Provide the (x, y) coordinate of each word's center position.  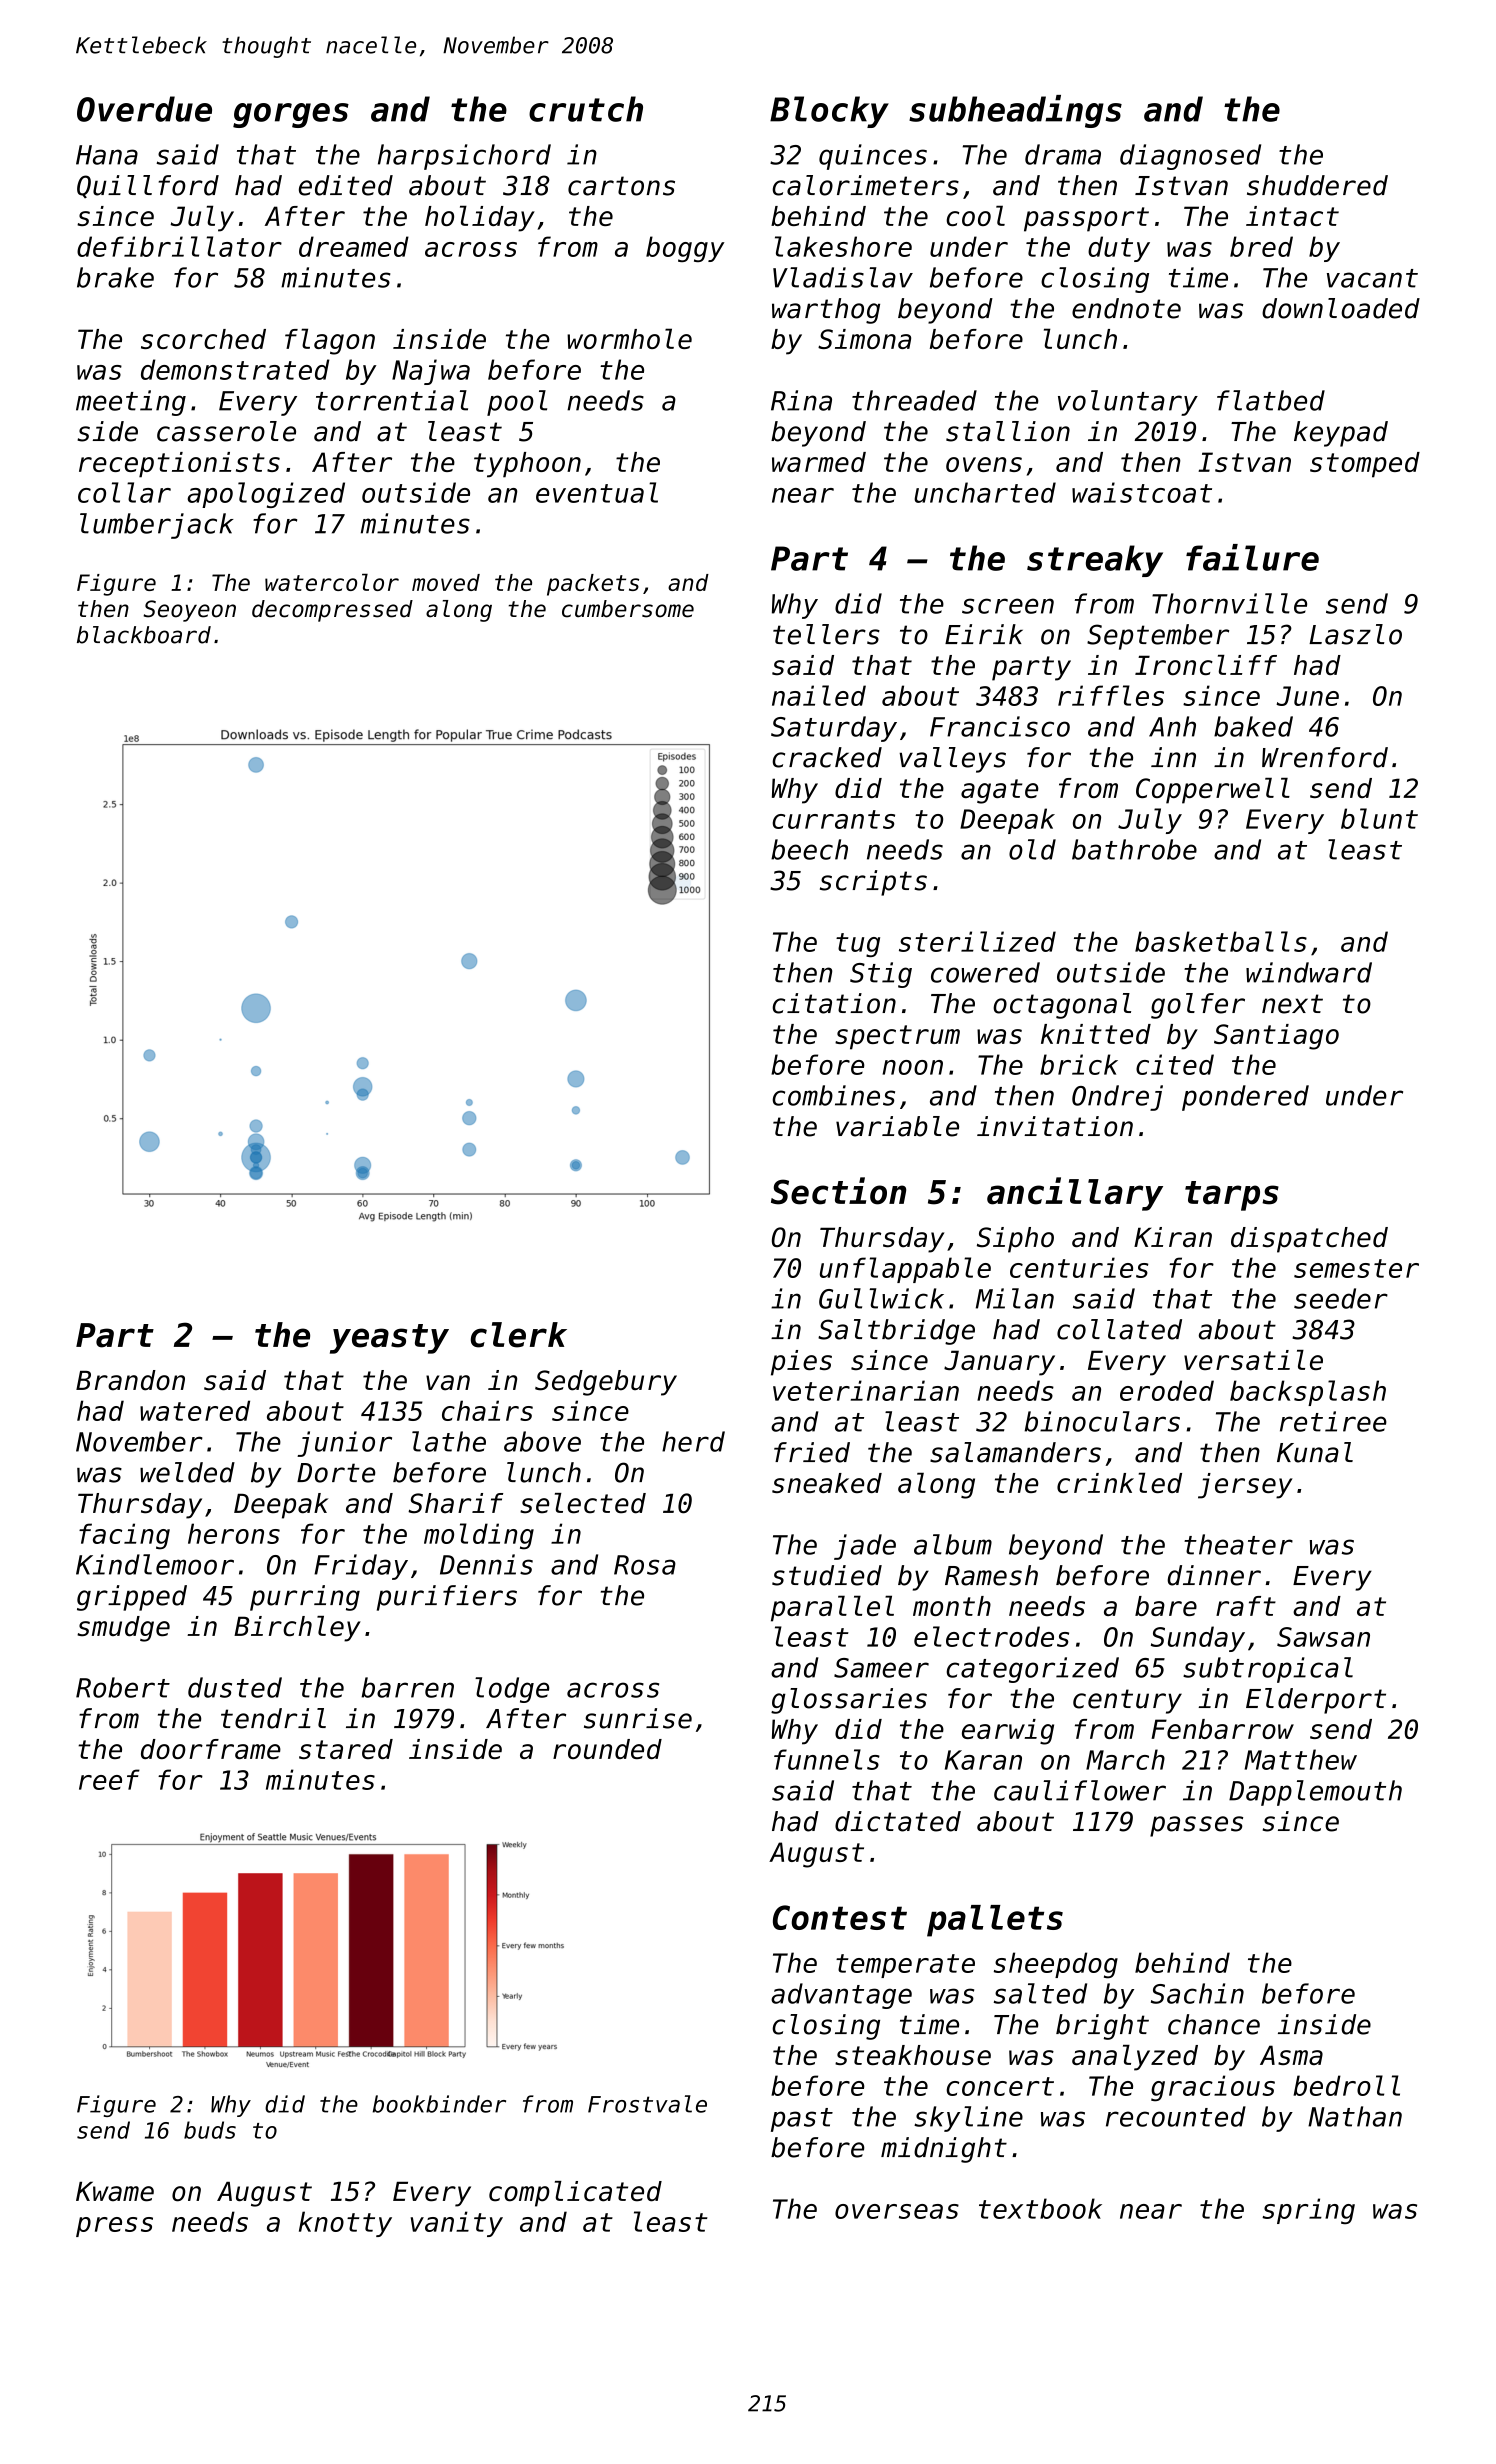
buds (210, 2130)
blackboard (144, 635)
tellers (826, 634)
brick (1079, 1064)
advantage (841, 1996)
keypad (1341, 434)
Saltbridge (896, 1332)
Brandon (130, 1380)
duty (1119, 249)
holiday (480, 218)
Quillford (148, 186)
